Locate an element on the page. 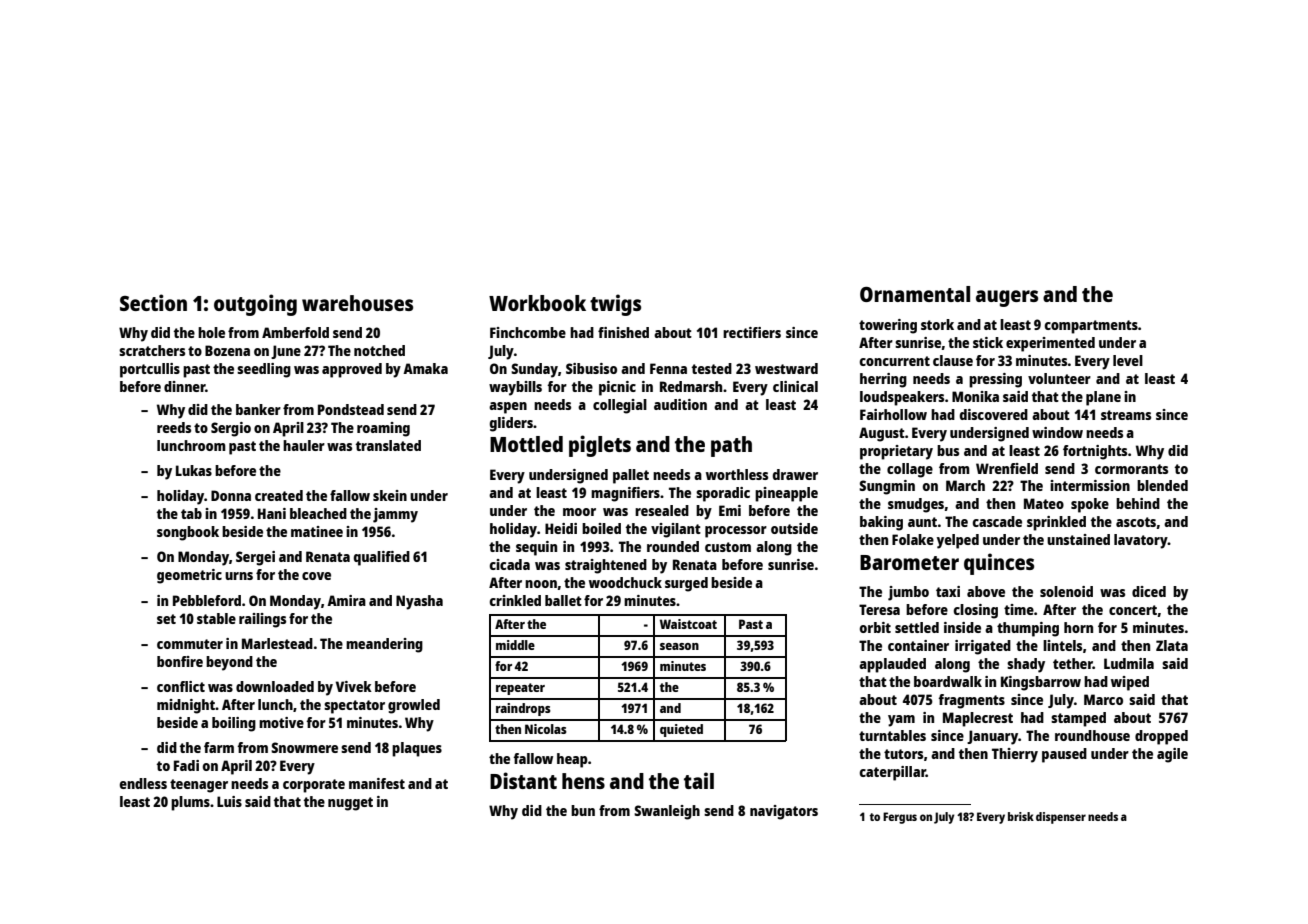  augers is located at coordinates (1007, 298).
